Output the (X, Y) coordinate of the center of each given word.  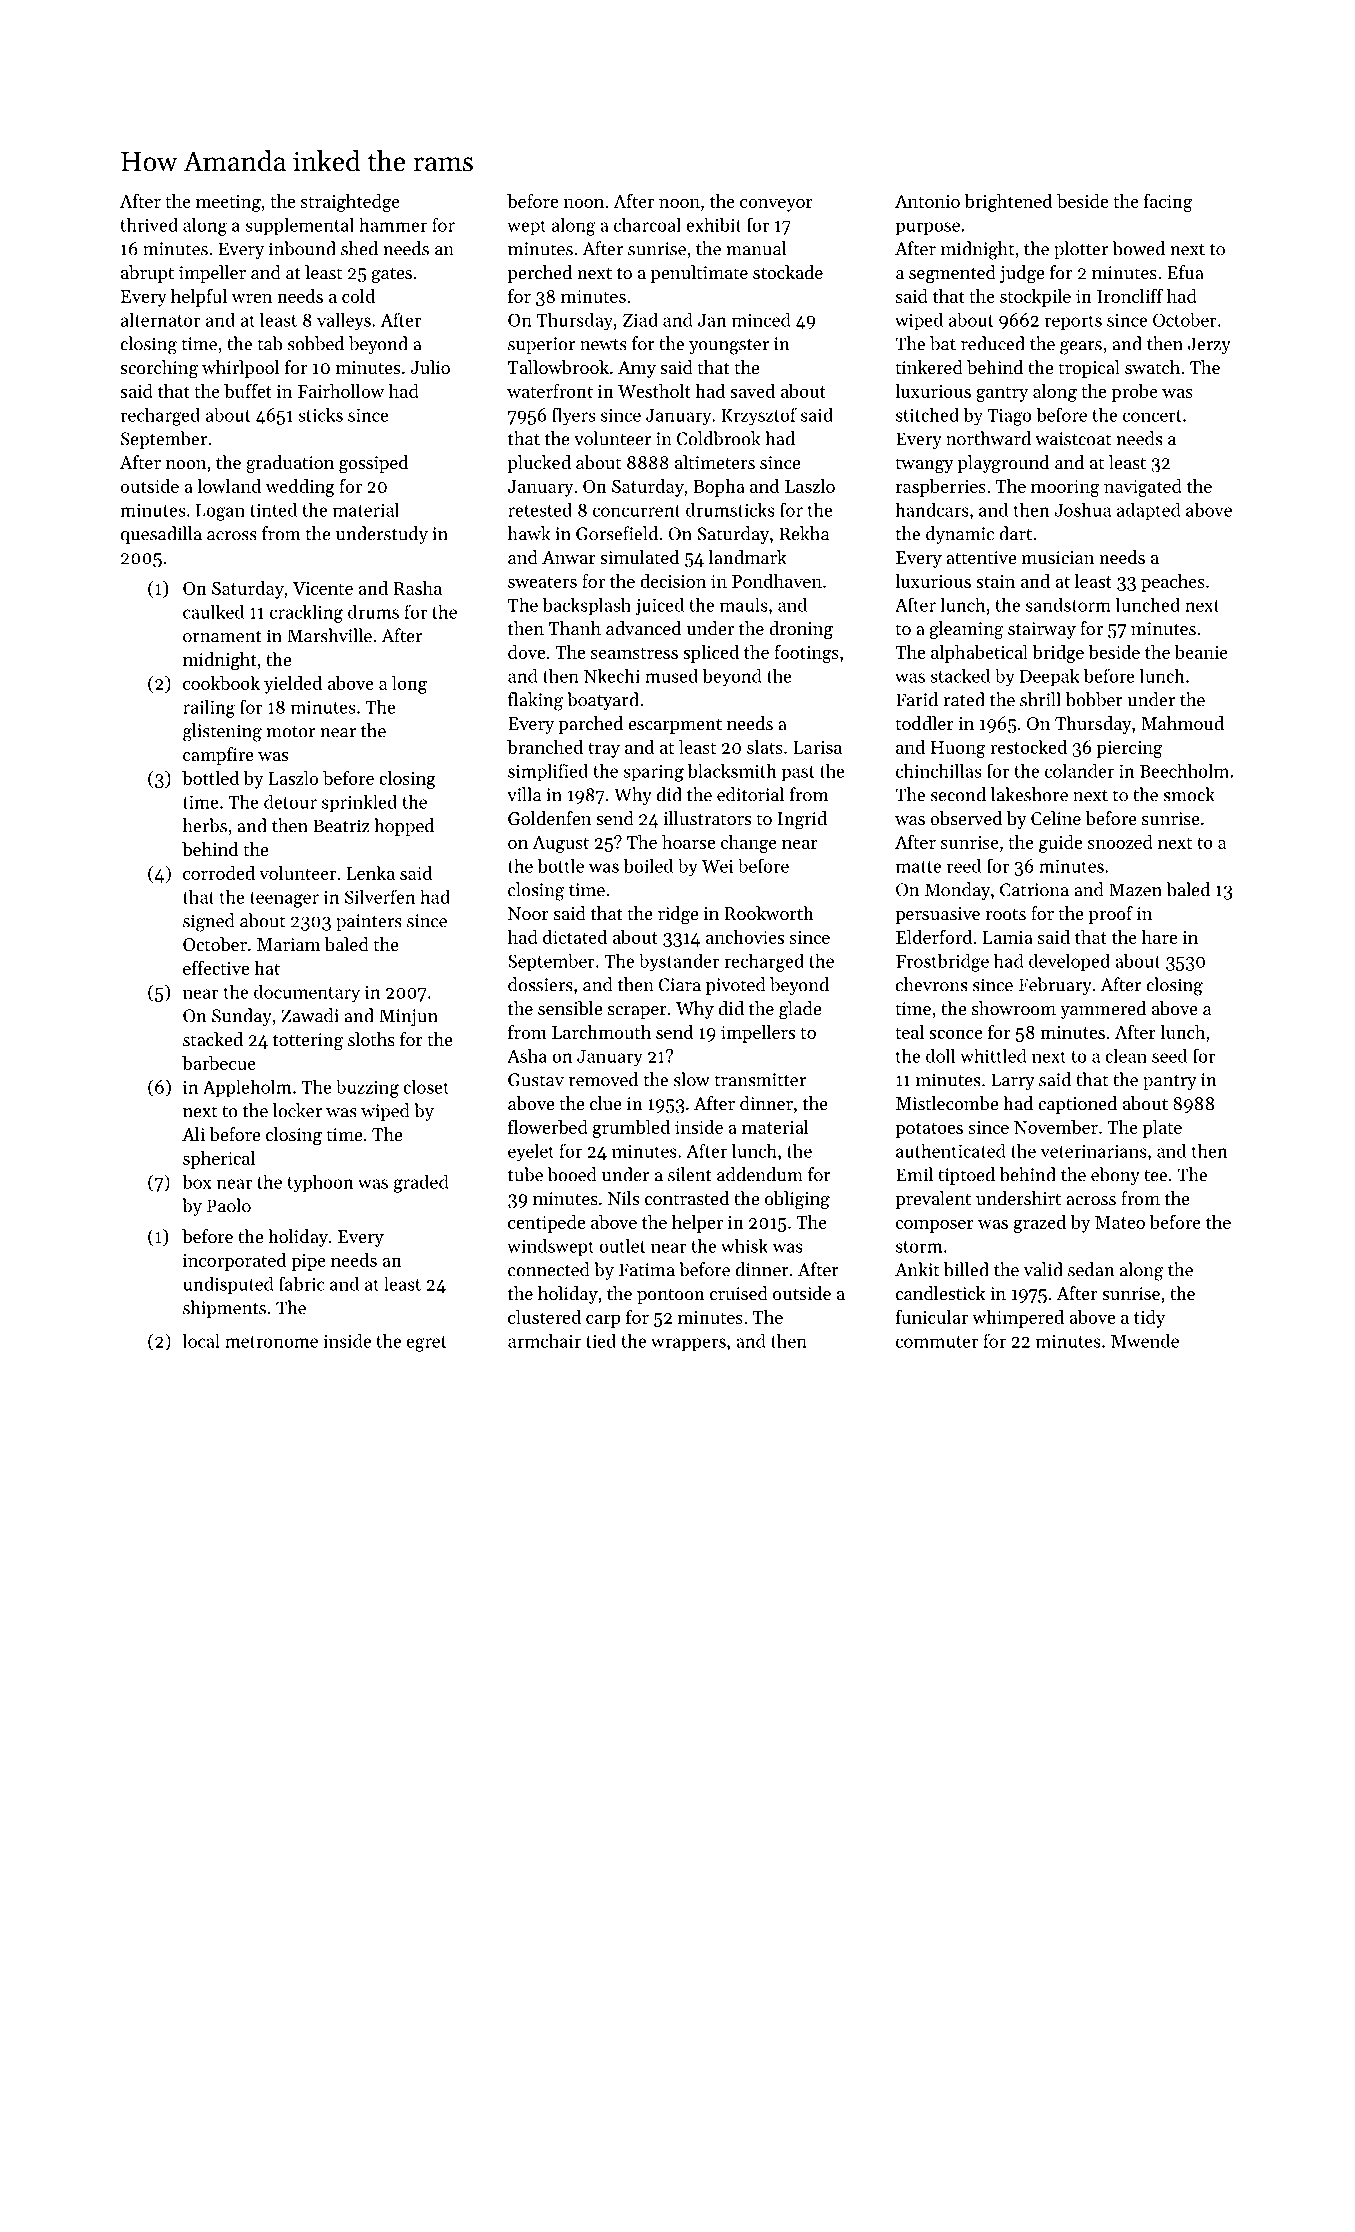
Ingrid (802, 820)
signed (209, 922)
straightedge (350, 203)
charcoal (647, 224)
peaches (1173, 583)
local (201, 1341)
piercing (1129, 749)
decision (673, 581)
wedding (300, 488)
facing (1168, 203)
